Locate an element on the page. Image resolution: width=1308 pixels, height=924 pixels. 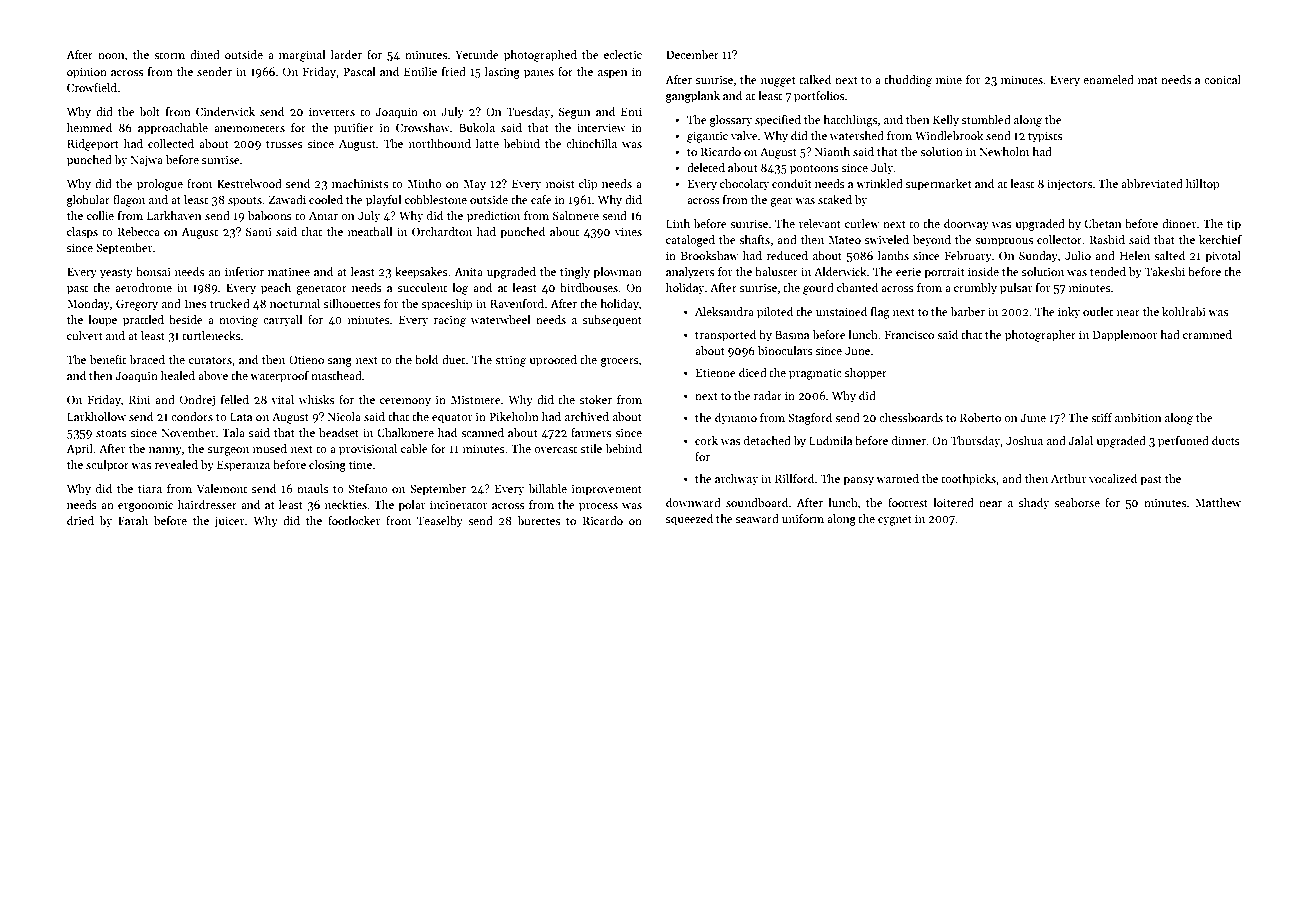
Najwa is located at coordinates (146, 161).
